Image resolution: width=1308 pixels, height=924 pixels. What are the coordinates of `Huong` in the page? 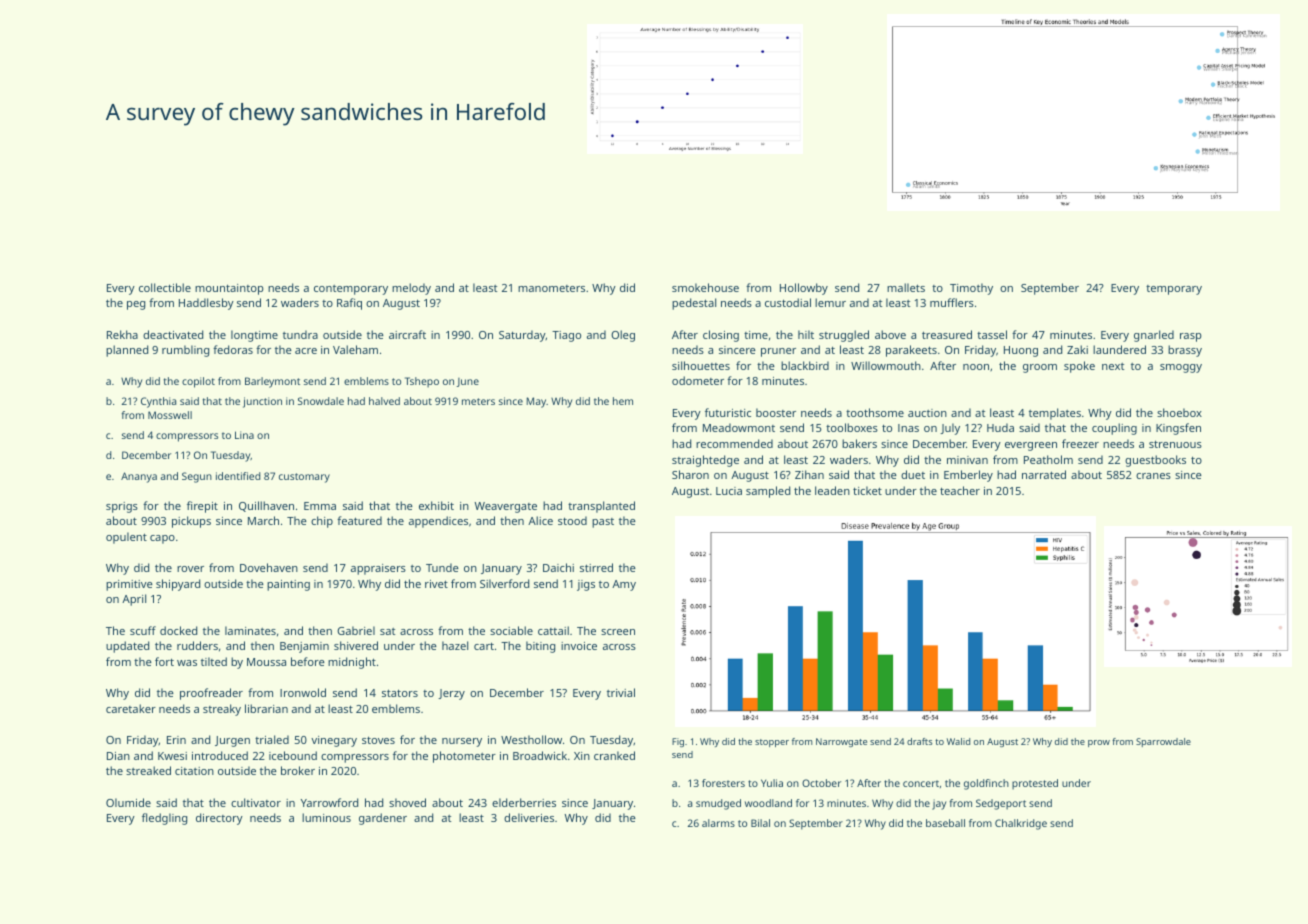 It's located at (1021, 351).
